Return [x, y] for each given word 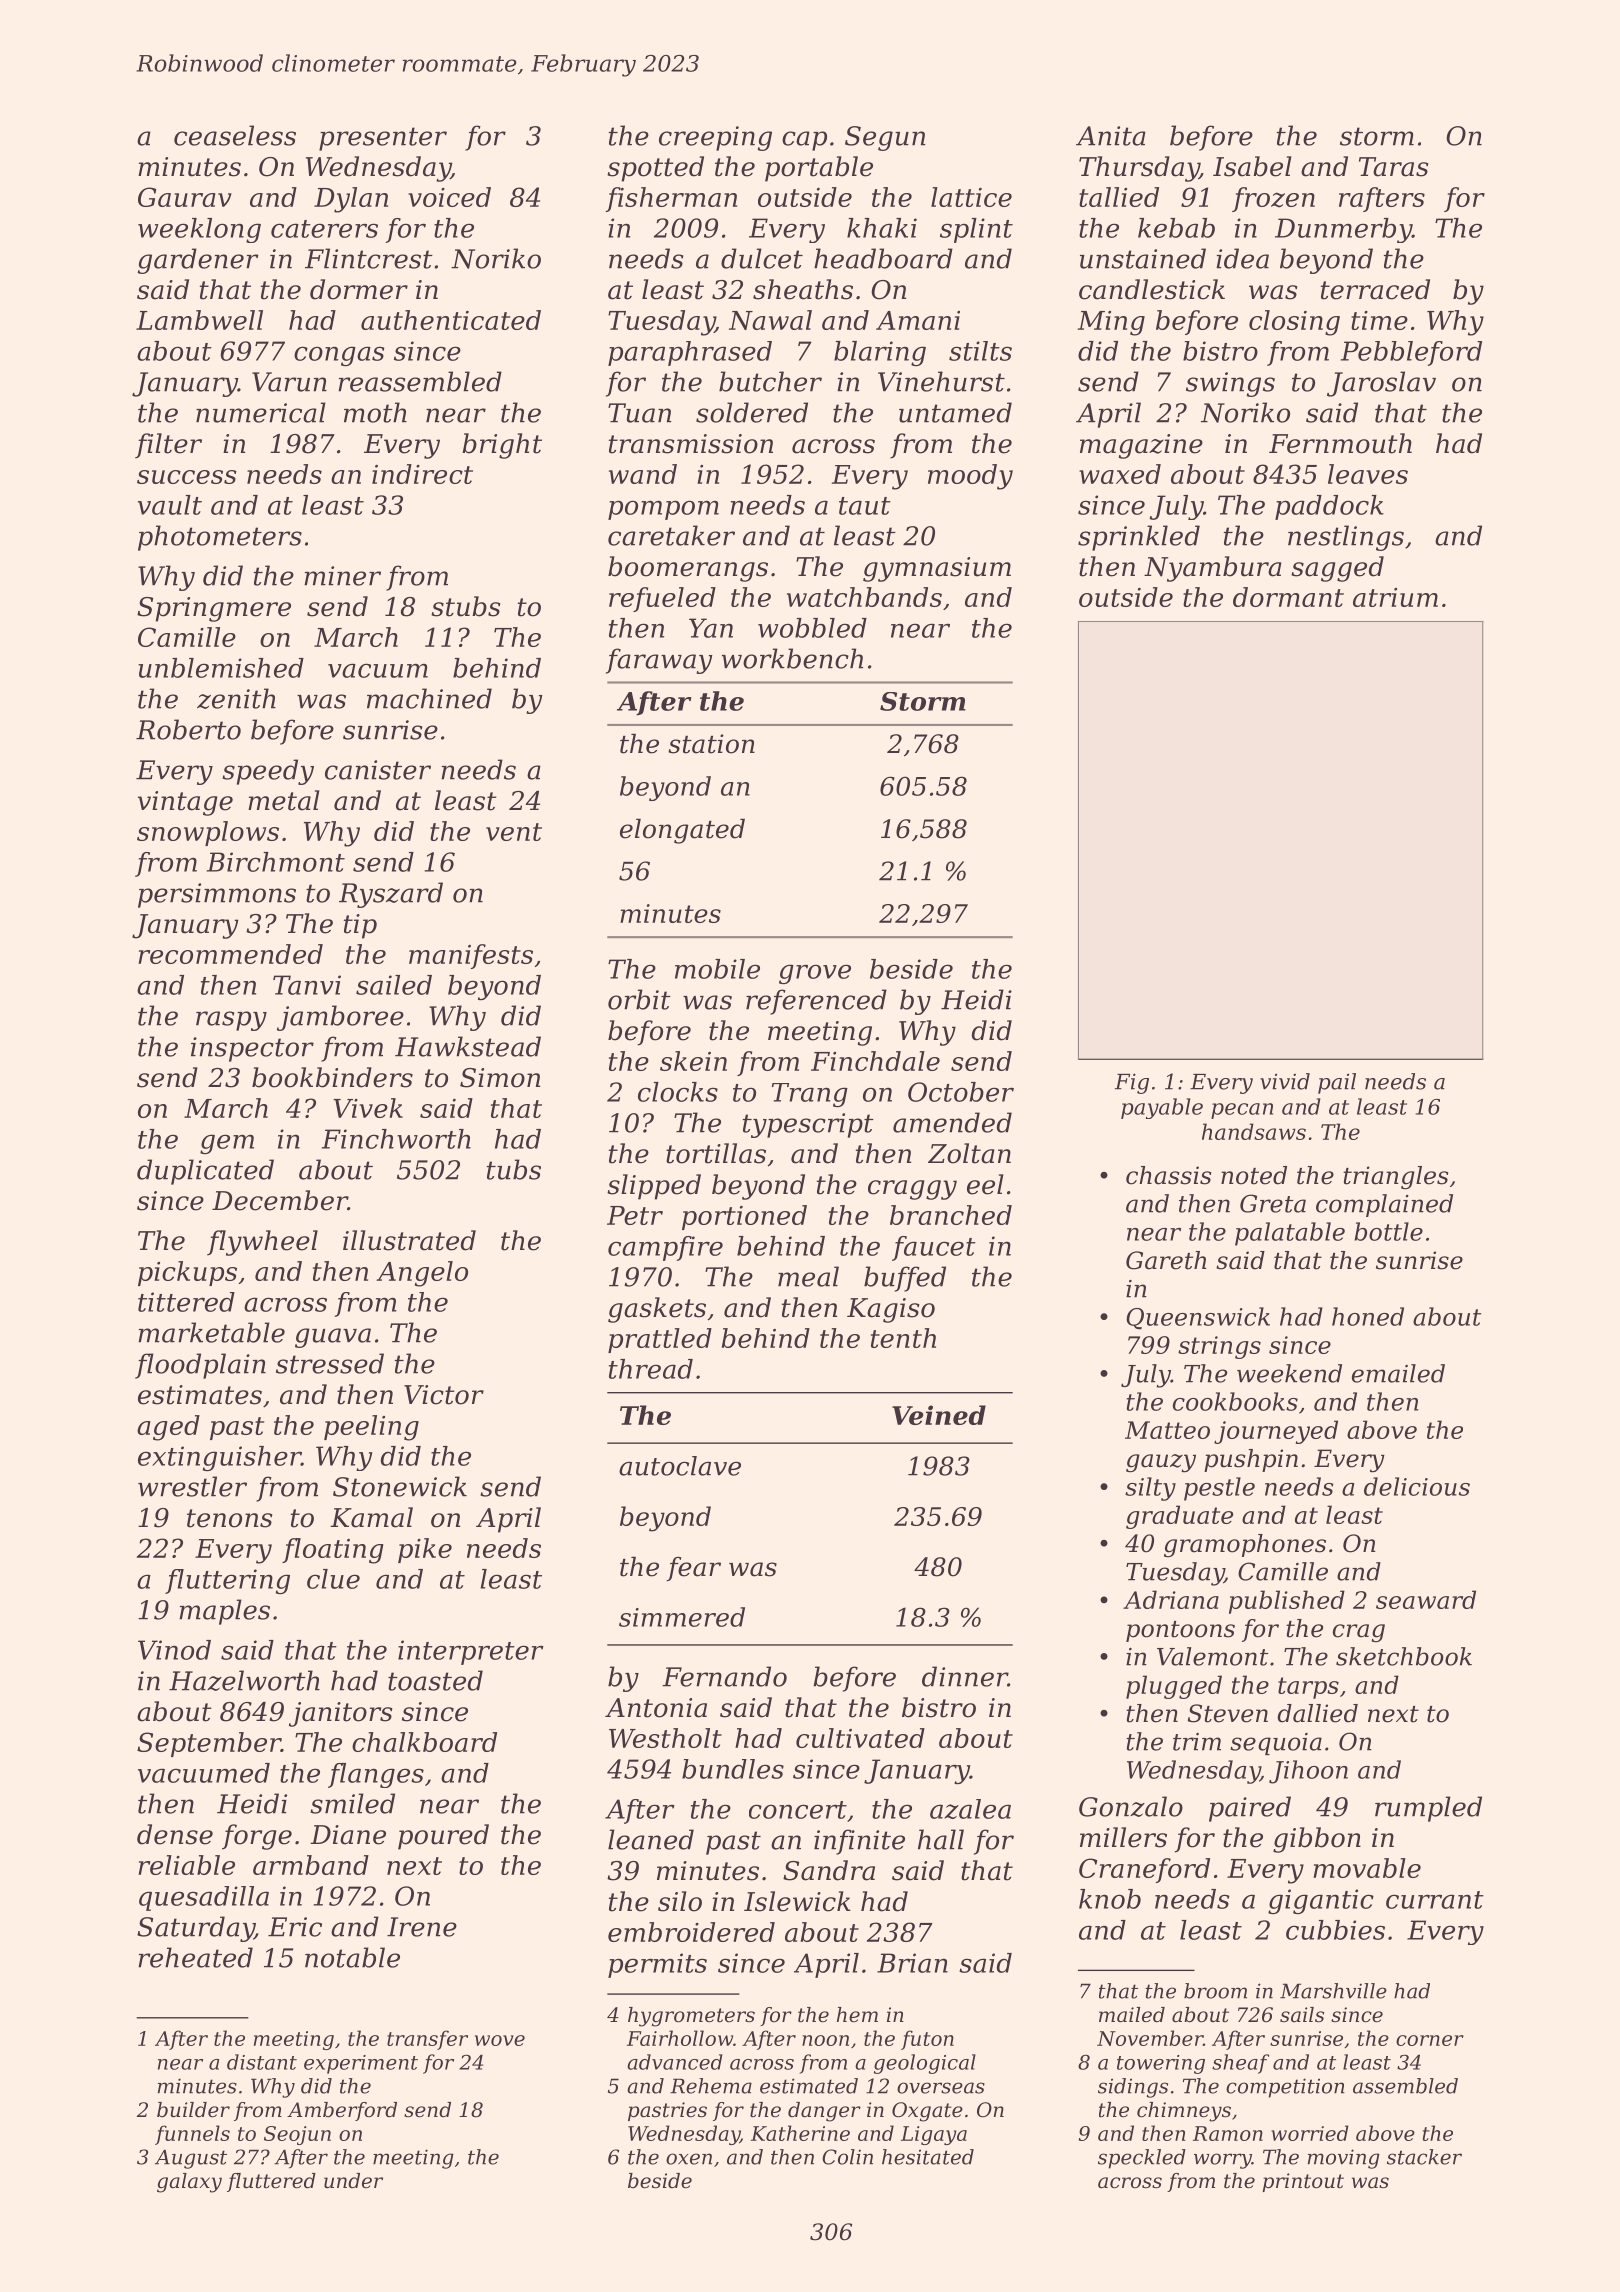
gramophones [1245, 1546]
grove [815, 974]
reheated [195, 1957]
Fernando [724, 1676]
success [187, 477]
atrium [1395, 597]
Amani [918, 320]
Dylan [351, 200]
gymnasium [937, 569]
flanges [376, 1775]
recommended [230, 954]
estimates [200, 1395]
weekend [1289, 1373]
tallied [1119, 197]
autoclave [680, 1466]
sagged [1337, 569]
